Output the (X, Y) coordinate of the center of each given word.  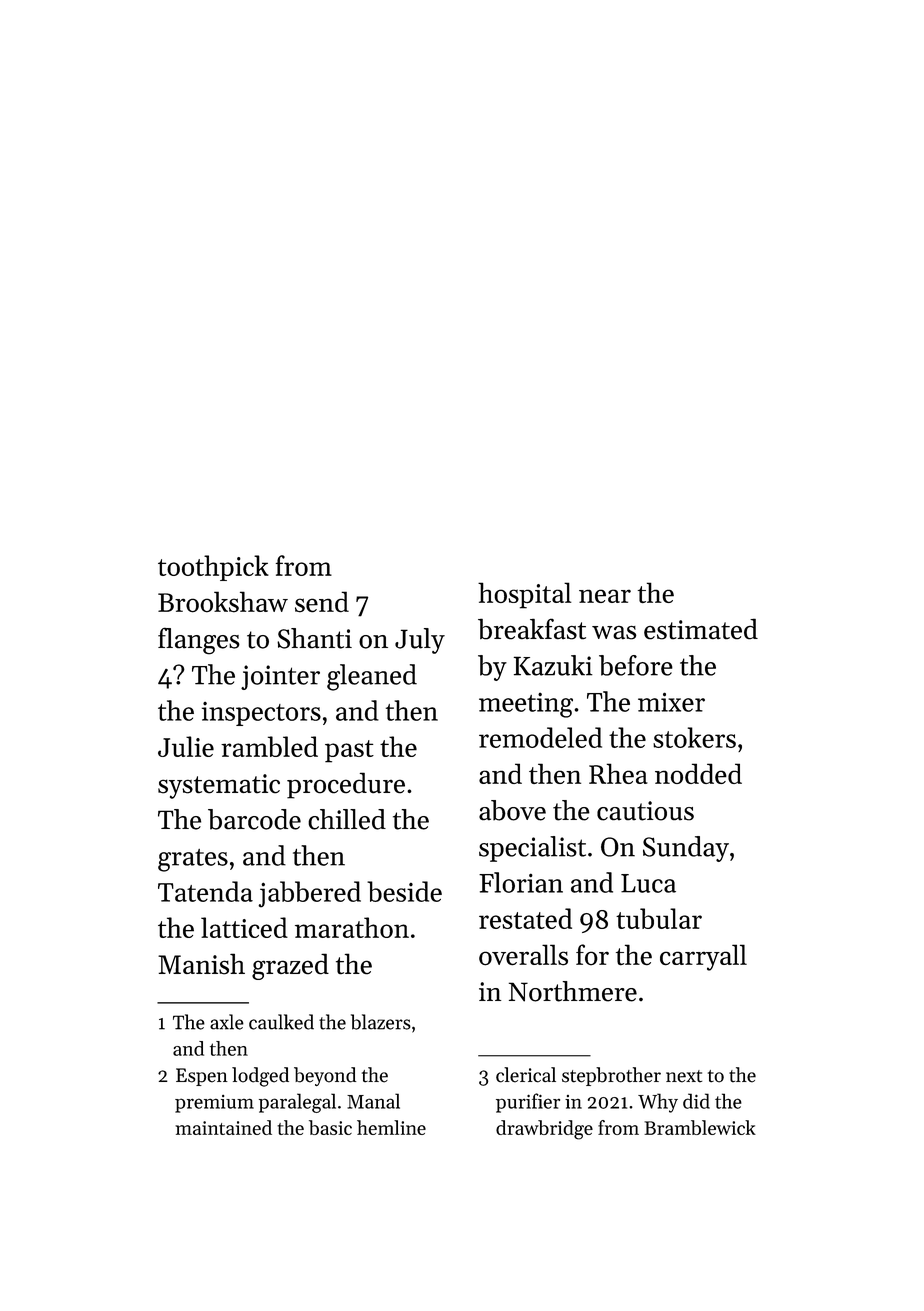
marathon (352, 927)
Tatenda (205, 891)
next (684, 1076)
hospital (524, 595)
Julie (186, 746)
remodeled (540, 737)
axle (227, 1022)
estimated (701, 629)
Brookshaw (223, 602)
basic (330, 1127)
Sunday (686, 849)
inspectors (261, 714)
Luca (648, 883)
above (512, 810)
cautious (645, 811)
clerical (526, 1075)
